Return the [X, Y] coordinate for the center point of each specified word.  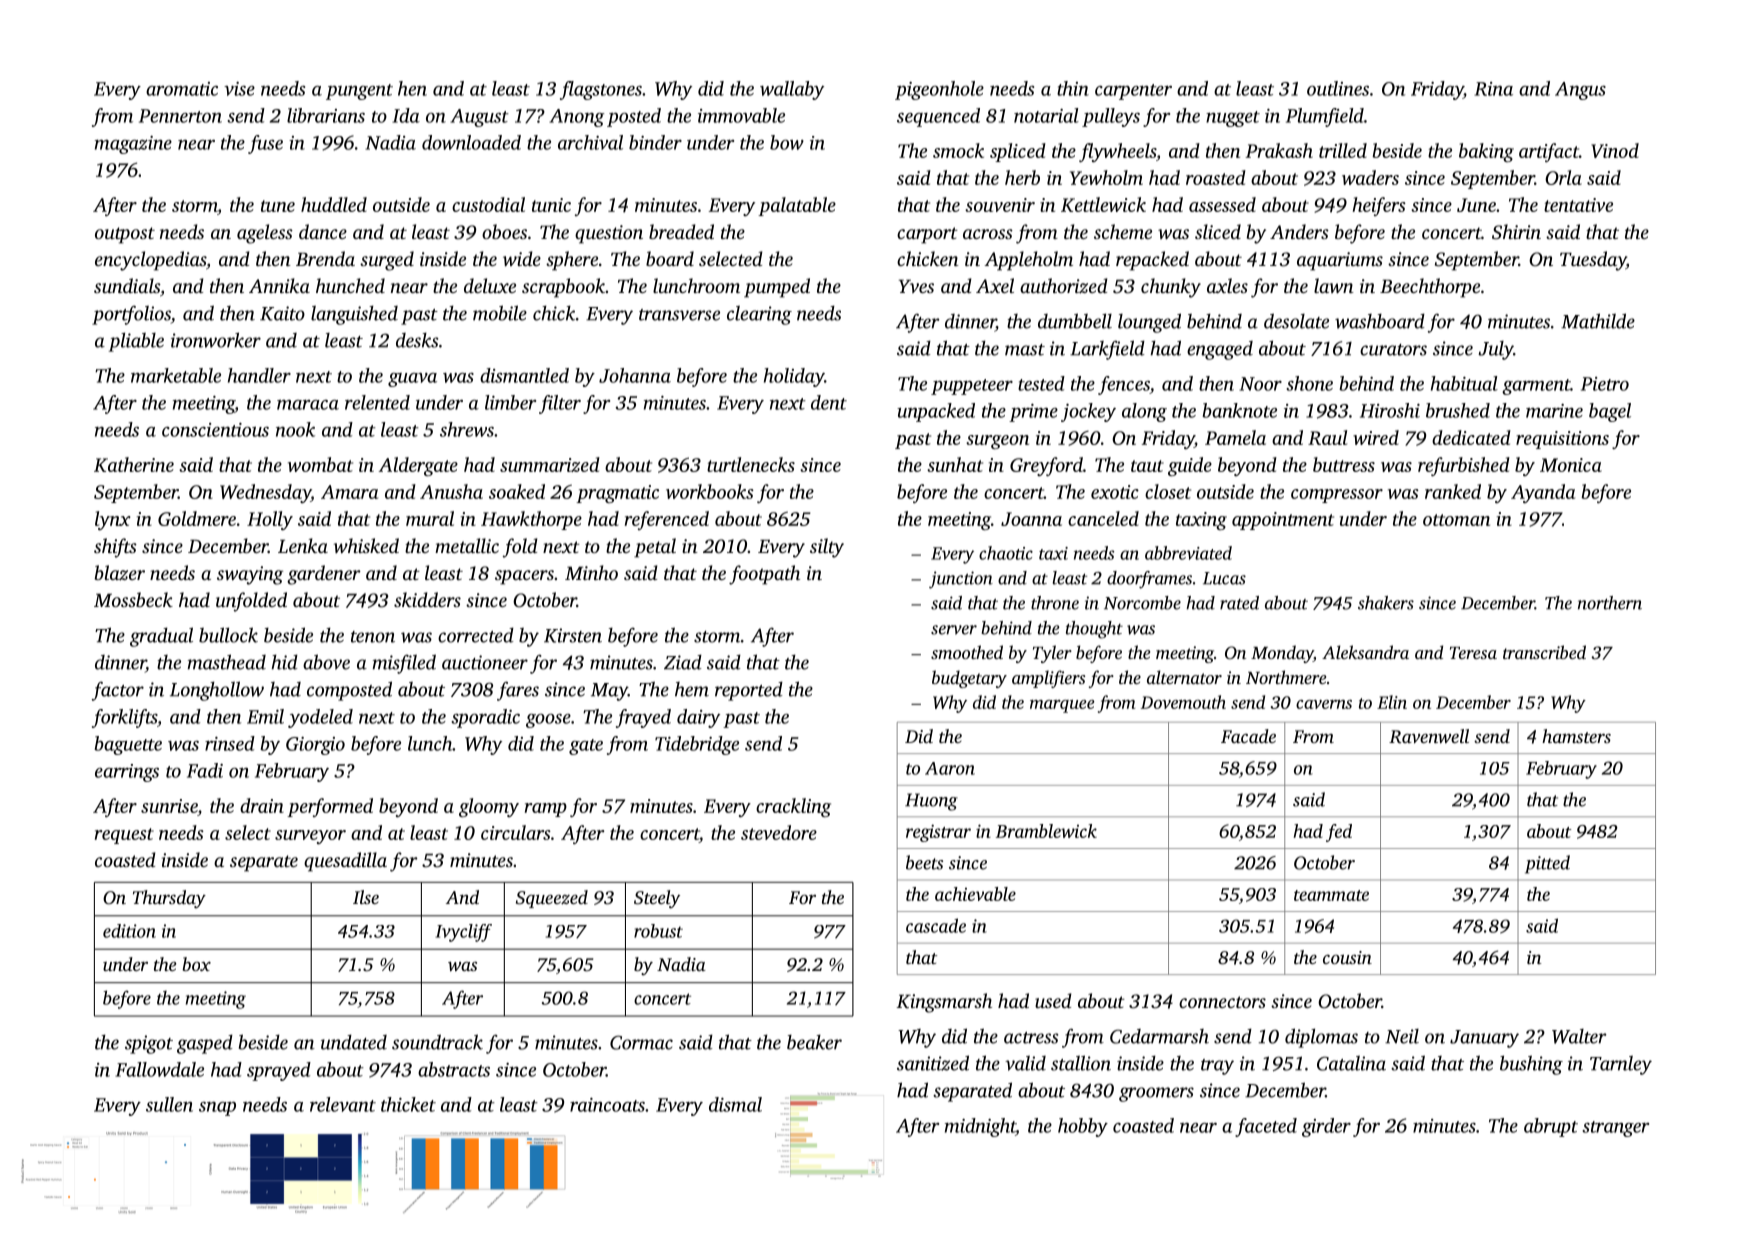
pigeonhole [939, 90]
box [197, 964]
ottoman [1456, 520]
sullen [169, 1104]
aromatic [182, 89]
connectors [1222, 1002]
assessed [1222, 204]
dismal [735, 1104]
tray [1217, 1067]
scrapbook [563, 288]
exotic [1115, 492]
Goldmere [197, 518]
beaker [814, 1042]
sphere [572, 261]
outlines [1338, 88]
